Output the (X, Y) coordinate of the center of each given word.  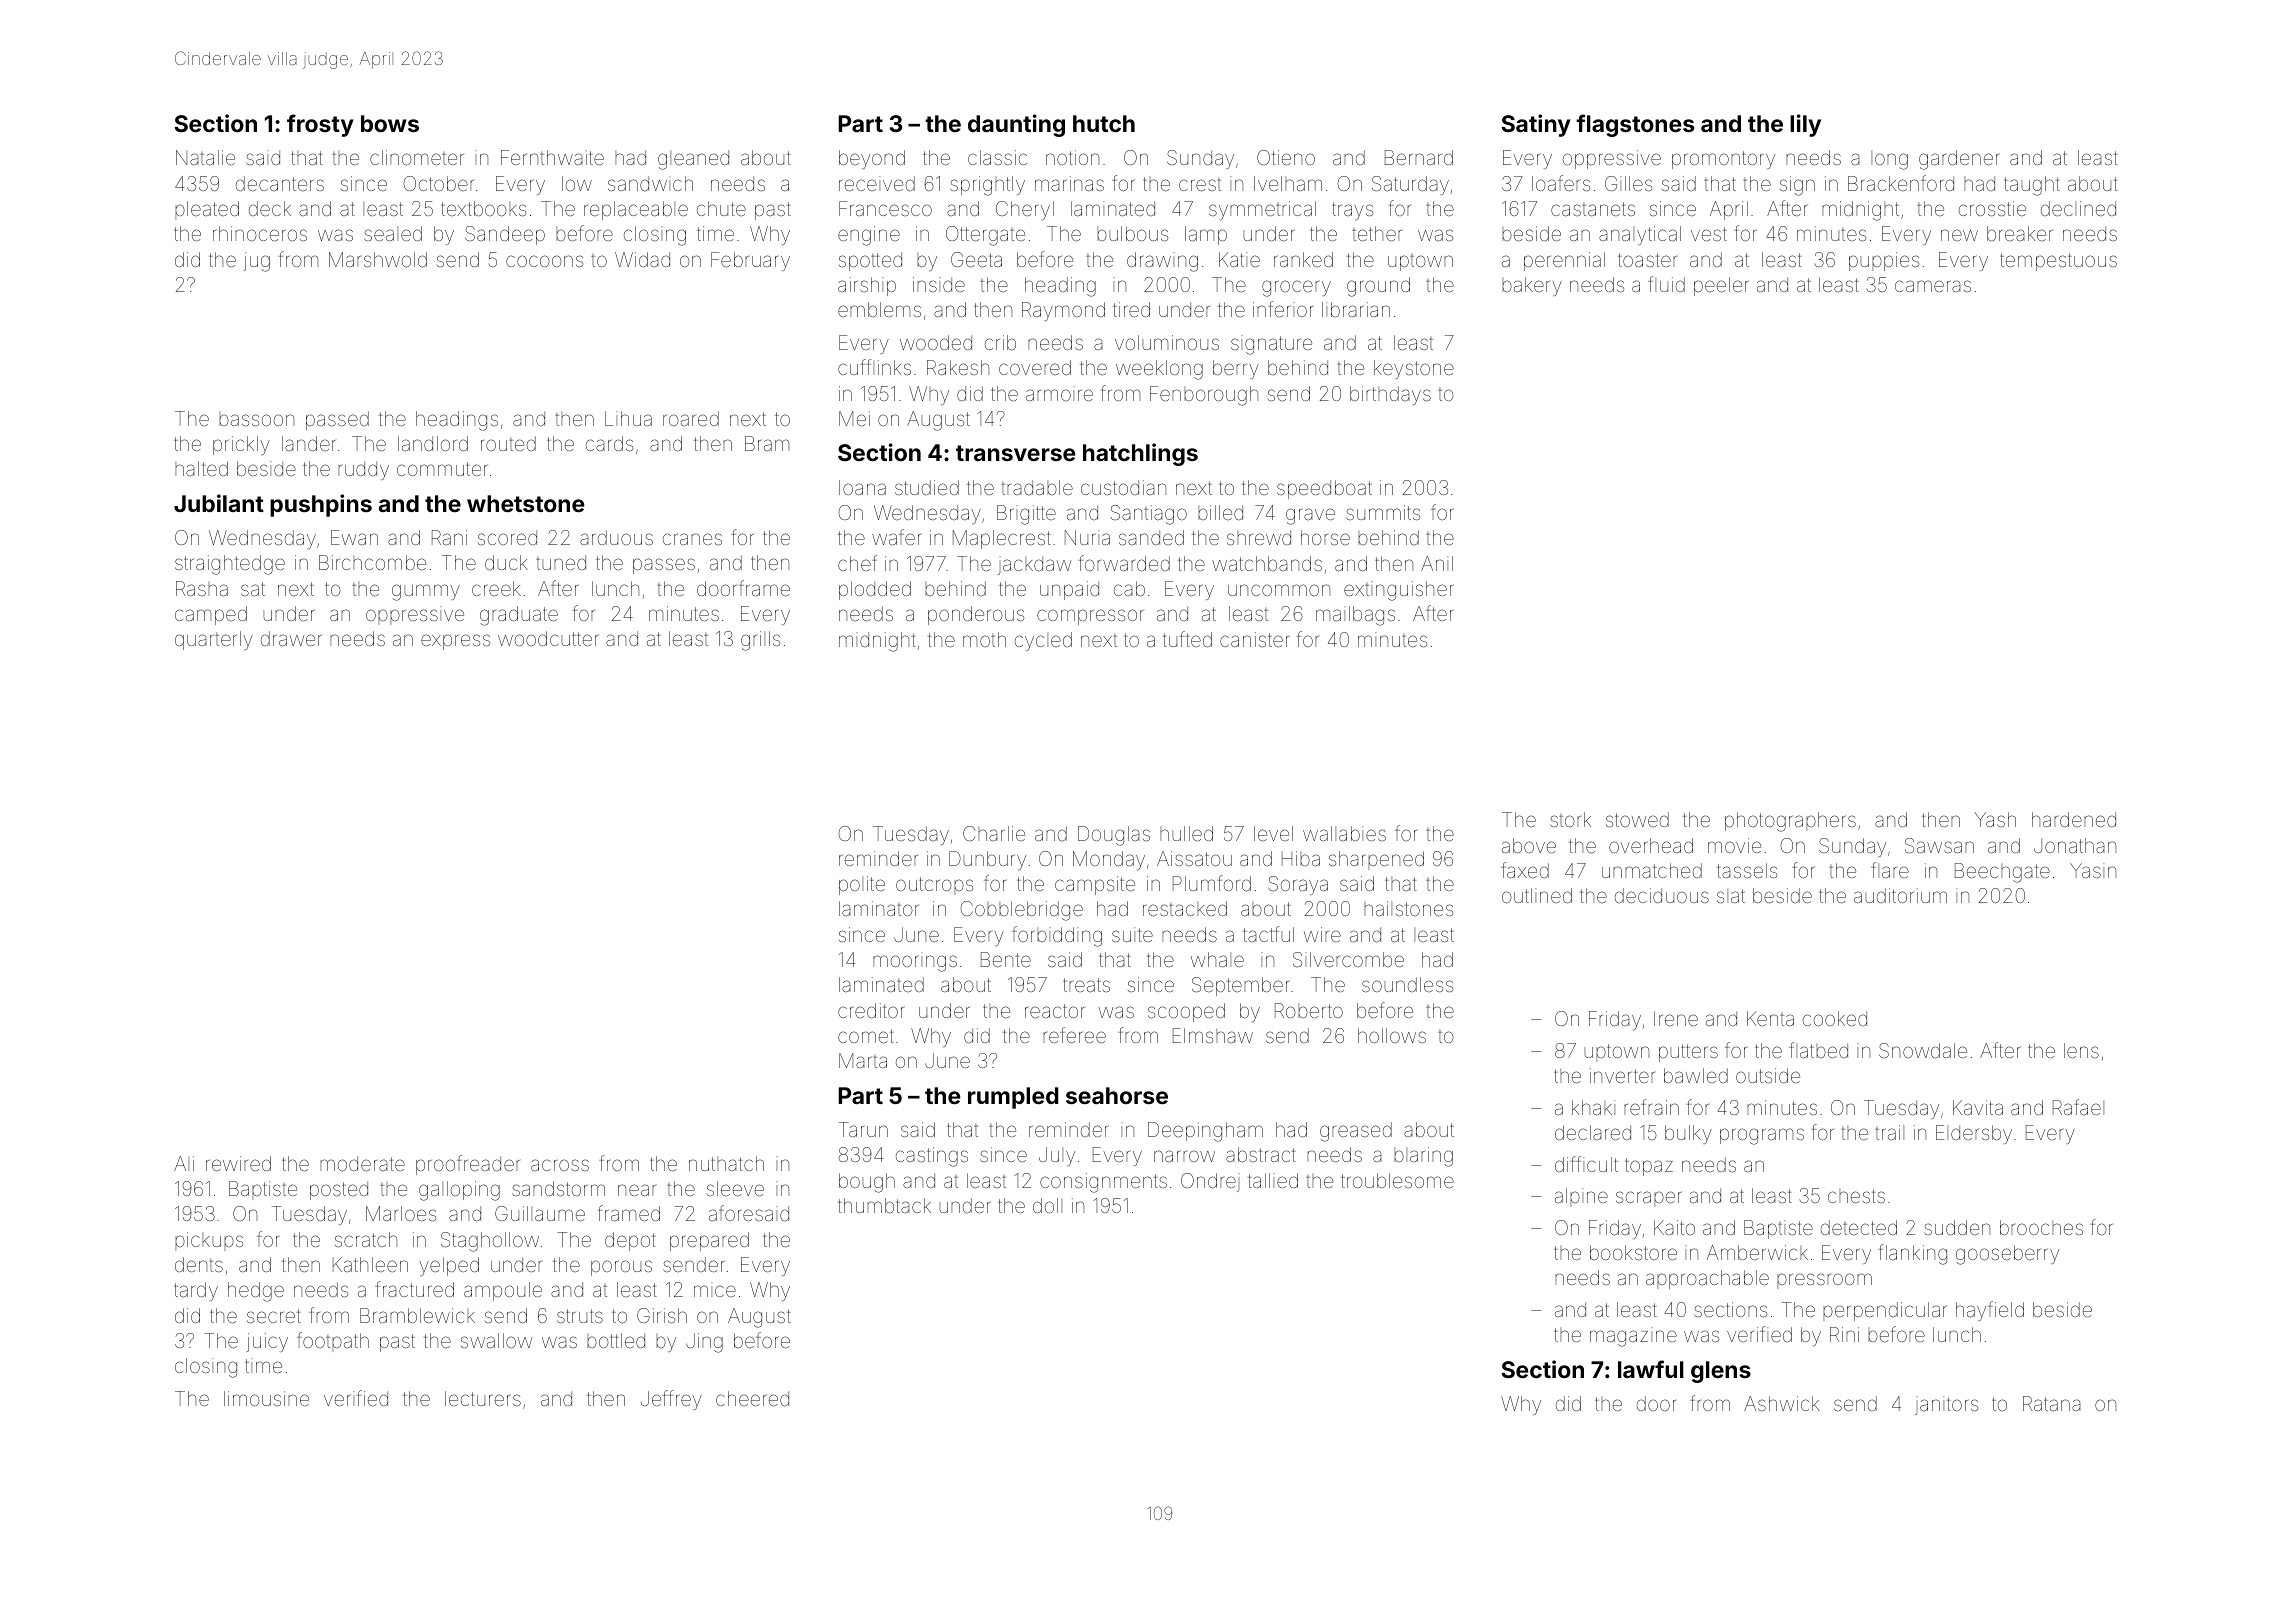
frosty (320, 125)
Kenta (1770, 1018)
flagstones (1635, 125)
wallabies (1344, 833)
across (560, 1165)
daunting (1016, 125)
